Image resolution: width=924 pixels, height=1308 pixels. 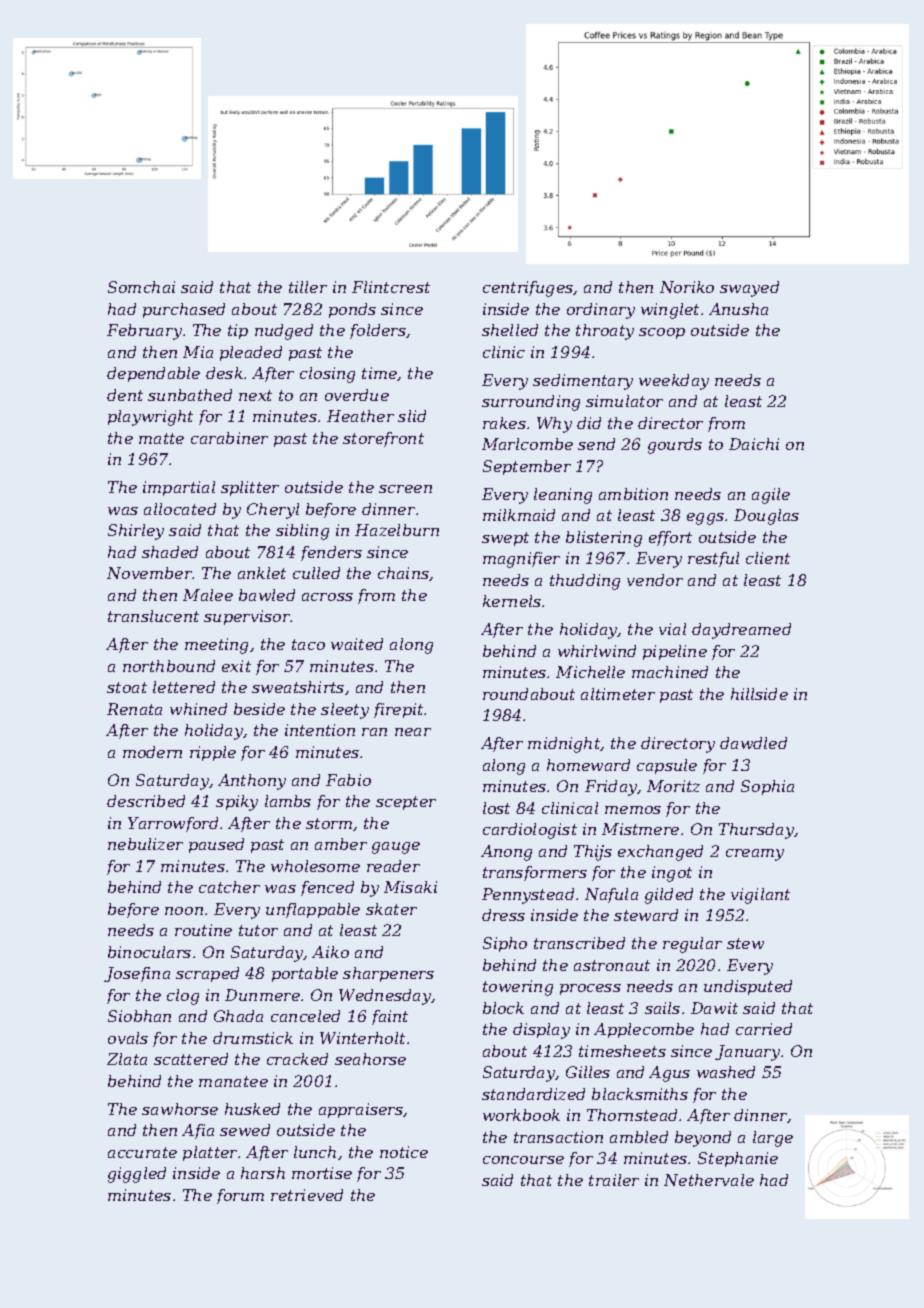 I want to click on waited, so click(x=357, y=644).
